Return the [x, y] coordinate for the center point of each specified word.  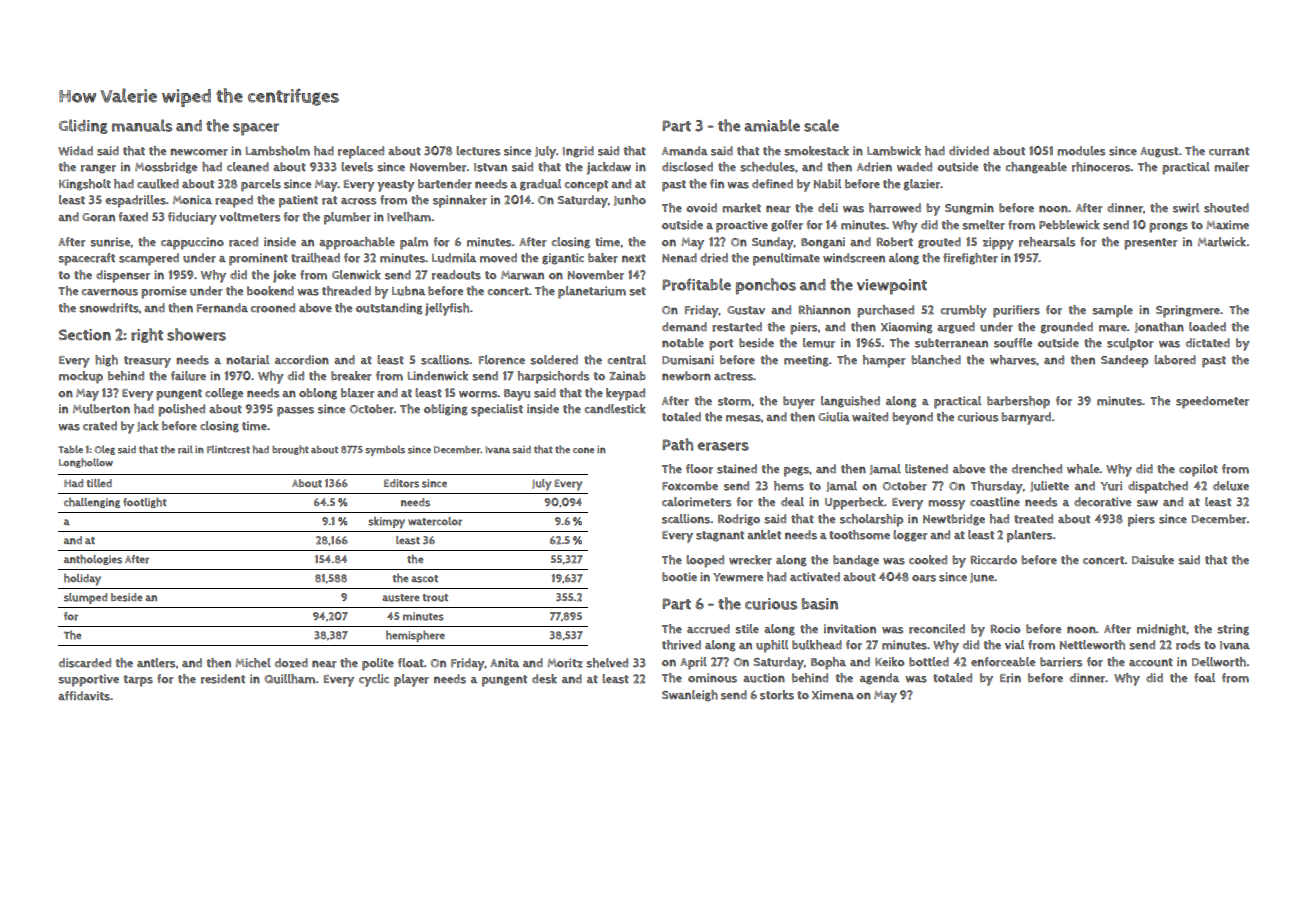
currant [1229, 151]
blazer [358, 393]
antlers [156, 663]
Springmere [1188, 311]
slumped [85, 598]
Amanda [685, 151]
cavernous [110, 292]
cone [583, 450]
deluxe [1231, 486]
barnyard [1026, 418]
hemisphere [415, 636]
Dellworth [1219, 662]
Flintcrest [228, 449]
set [637, 291]
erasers [723, 446]
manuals [142, 125]
